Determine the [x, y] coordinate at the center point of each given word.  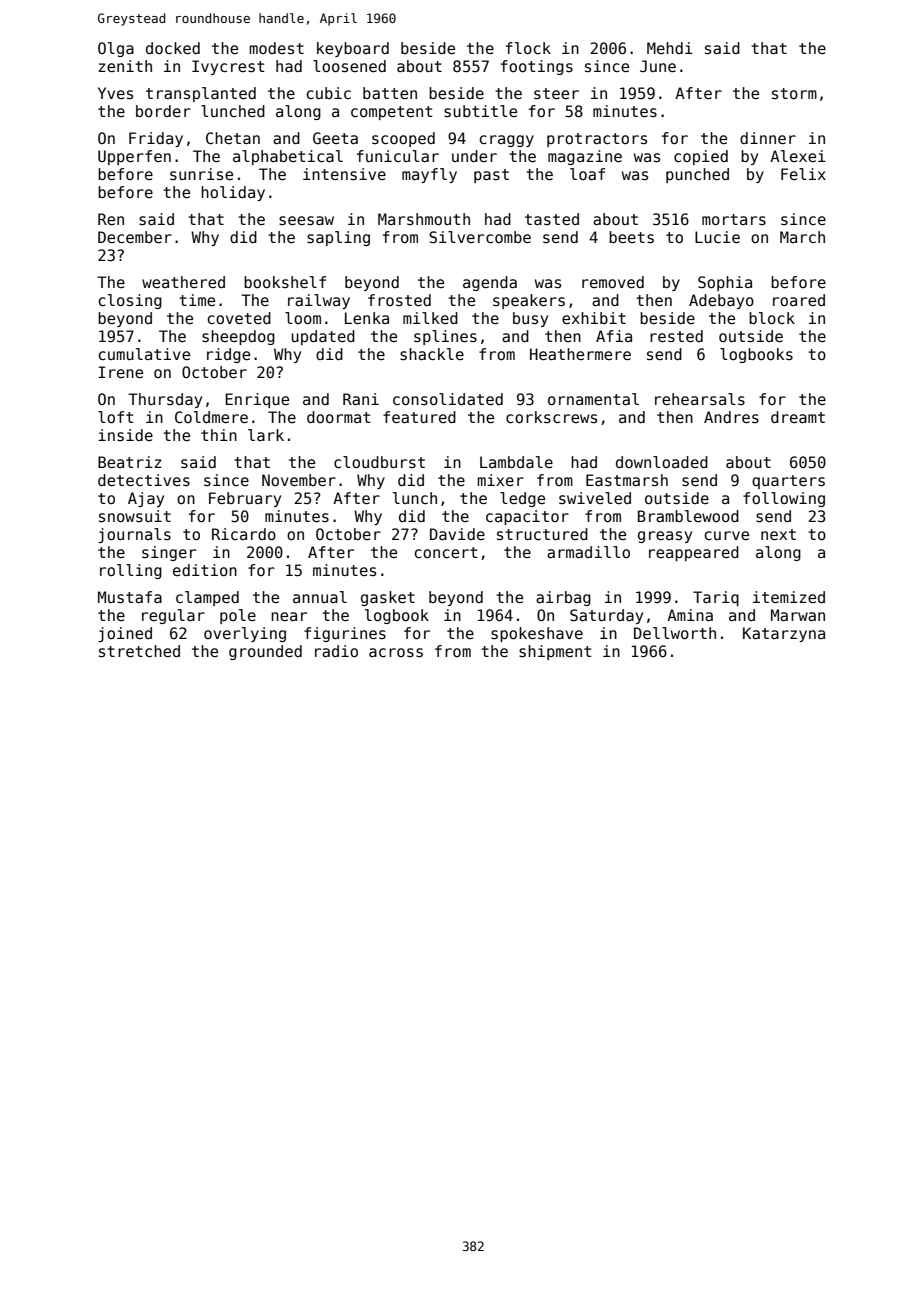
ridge [228, 355]
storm [794, 93]
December [135, 237]
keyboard [353, 49]
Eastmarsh [627, 480]
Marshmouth [424, 219]
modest [276, 48]
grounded [265, 652]
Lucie [717, 237]
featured [419, 417]
